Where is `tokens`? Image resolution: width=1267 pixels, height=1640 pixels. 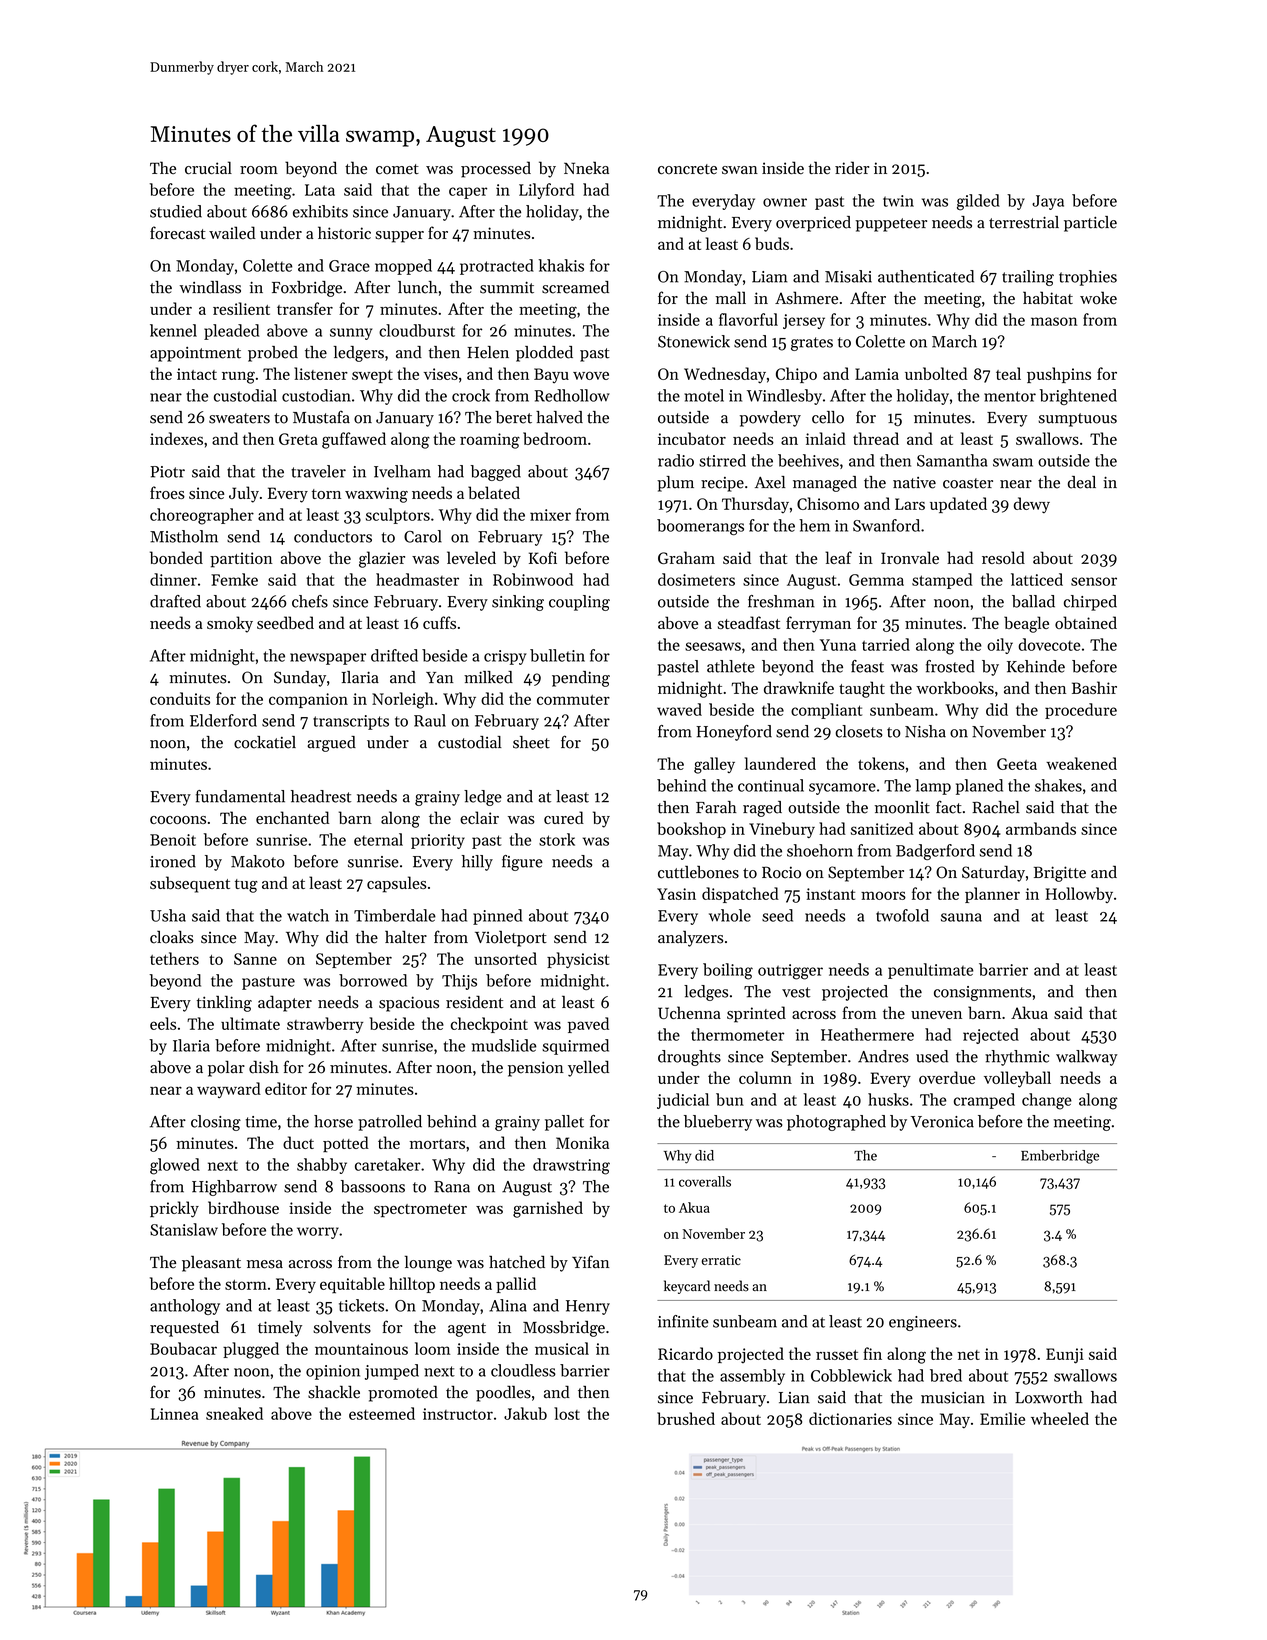
tokens is located at coordinates (881, 763).
